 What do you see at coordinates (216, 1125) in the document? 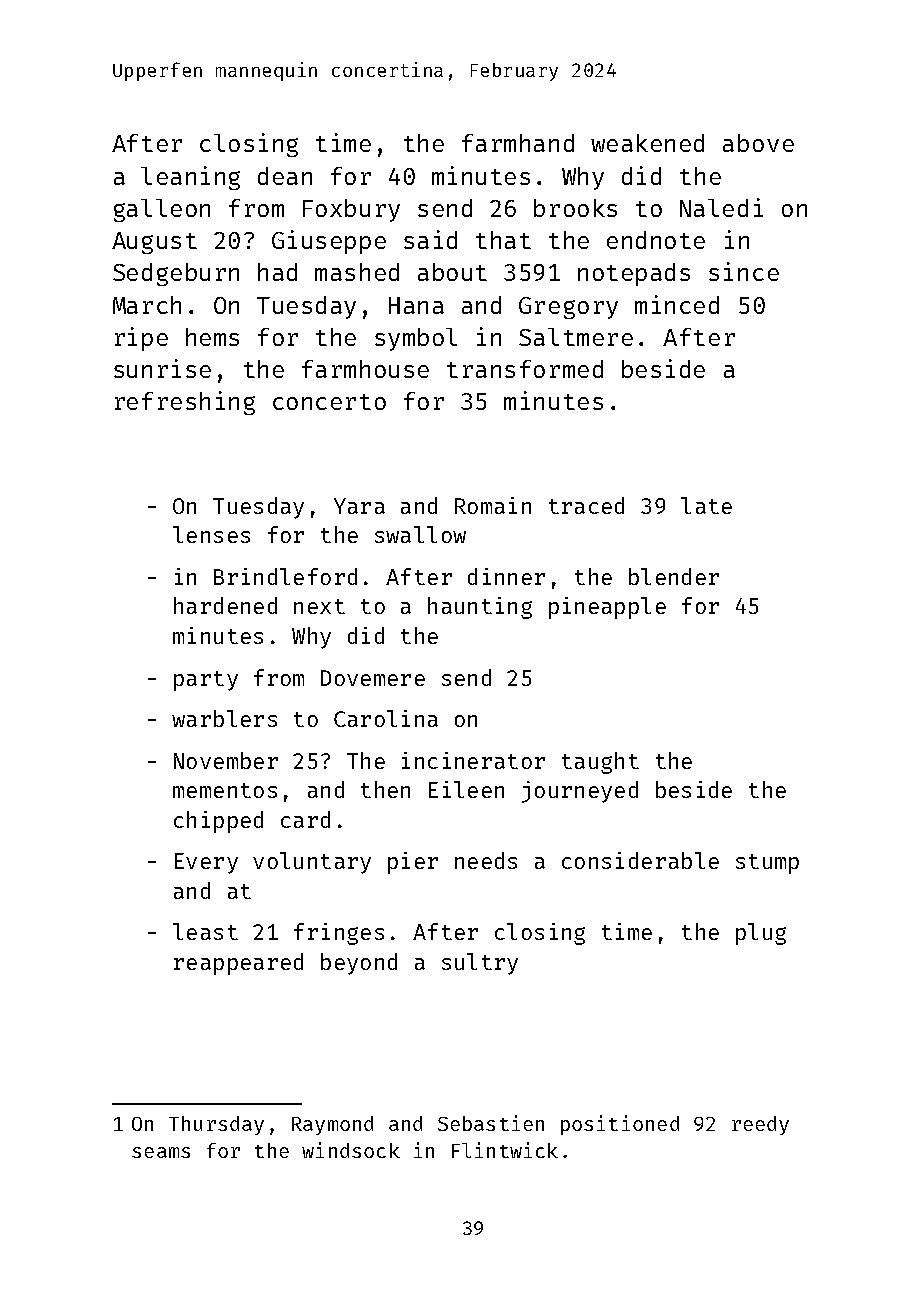
I see `Thursday` at bounding box center [216, 1125].
